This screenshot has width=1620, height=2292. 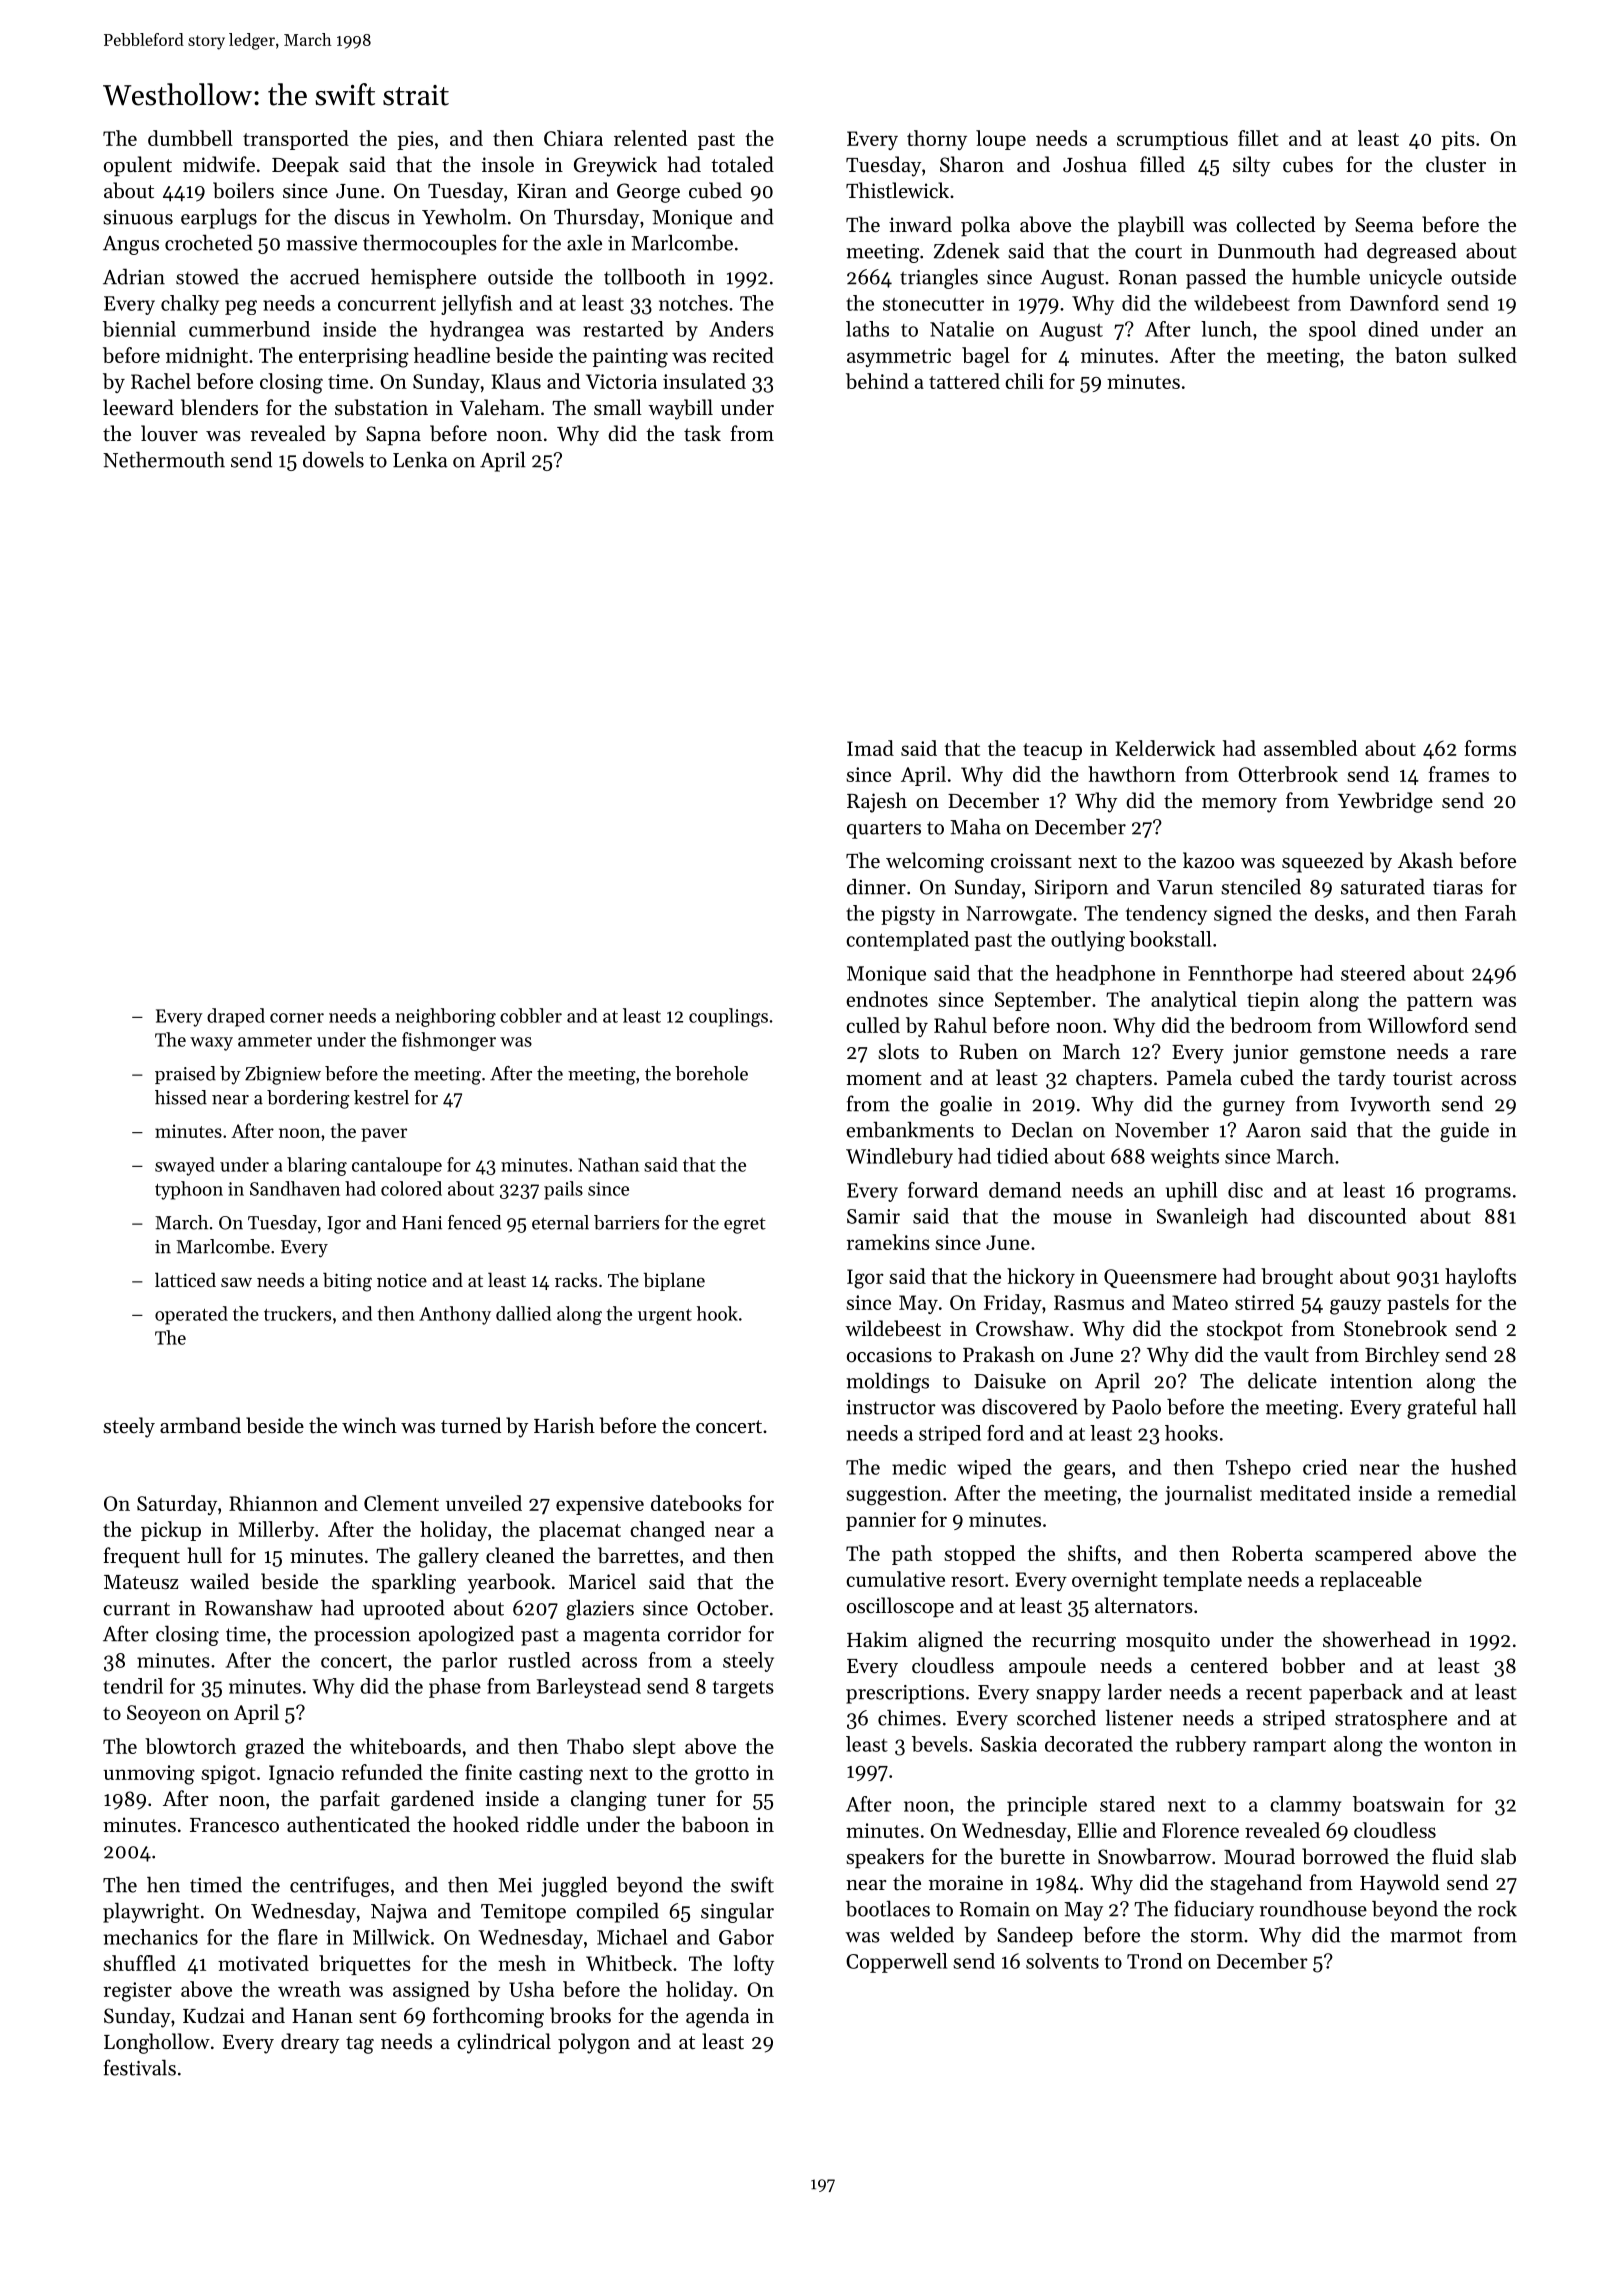 I want to click on corner, so click(x=297, y=1018).
